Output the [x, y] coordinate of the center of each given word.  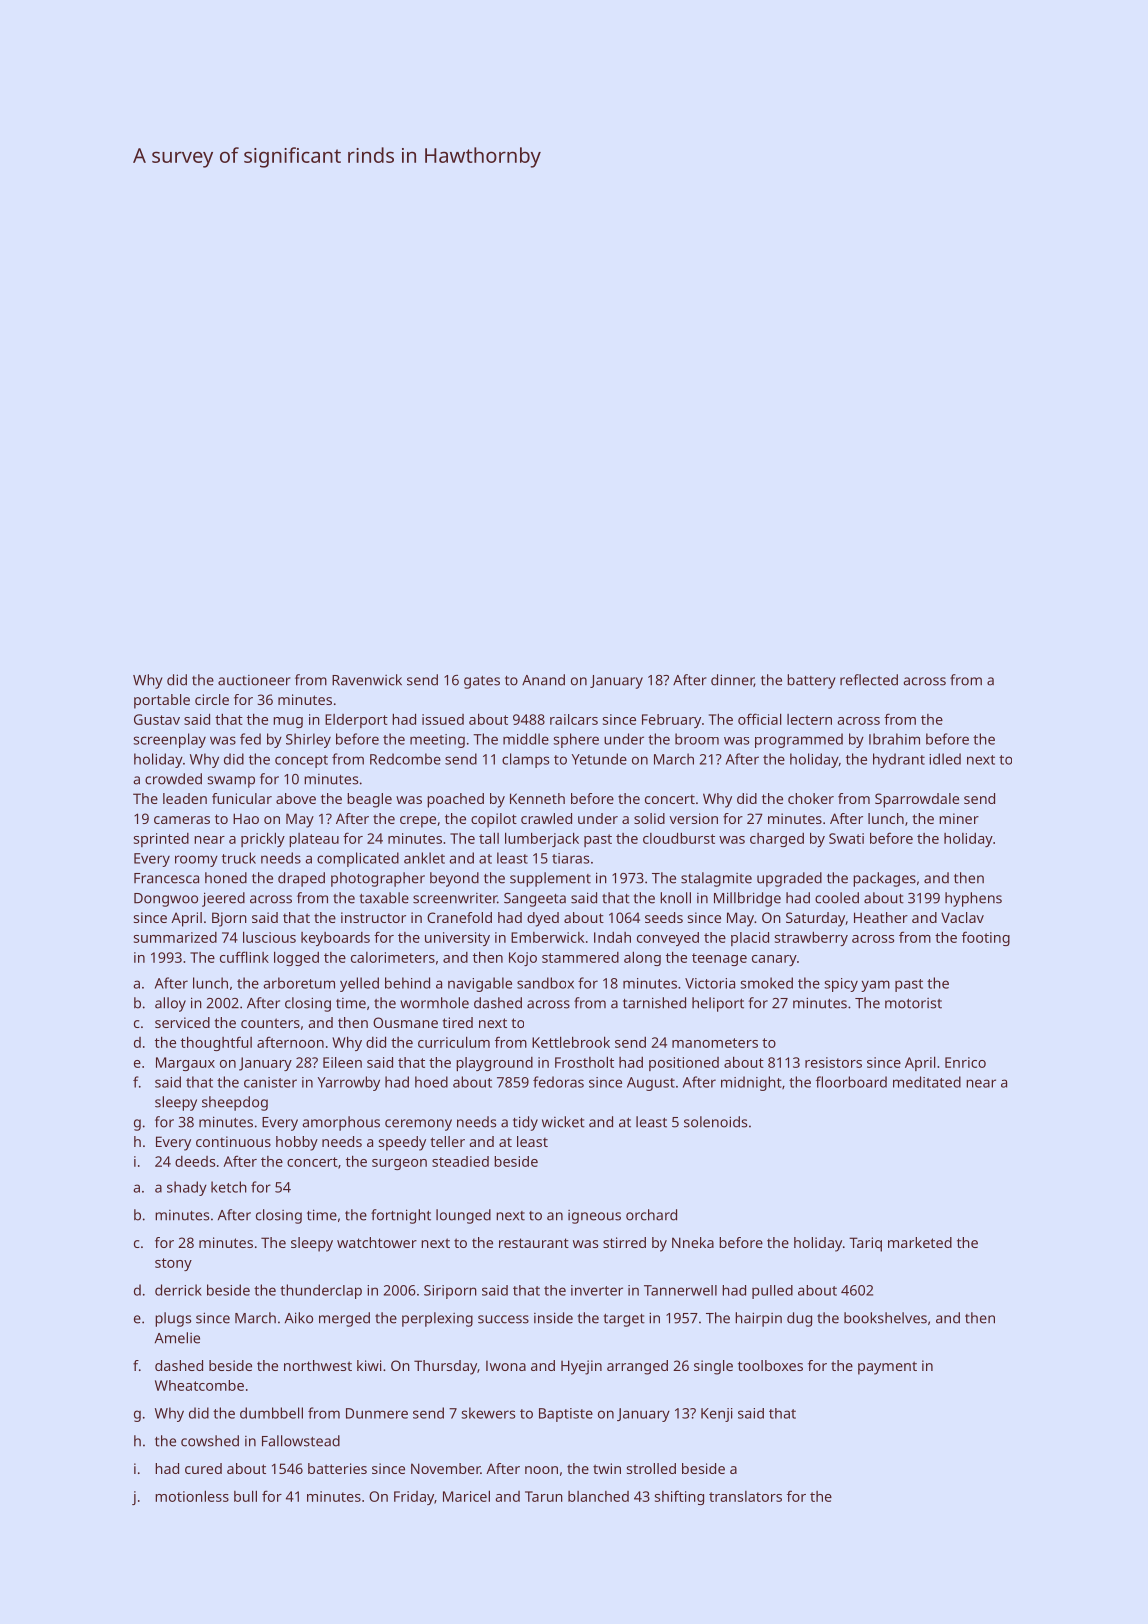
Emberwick [547, 937]
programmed [799, 740]
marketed [920, 1242]
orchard [651, 1215]
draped [301, 879]
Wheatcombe [199, 1385]
